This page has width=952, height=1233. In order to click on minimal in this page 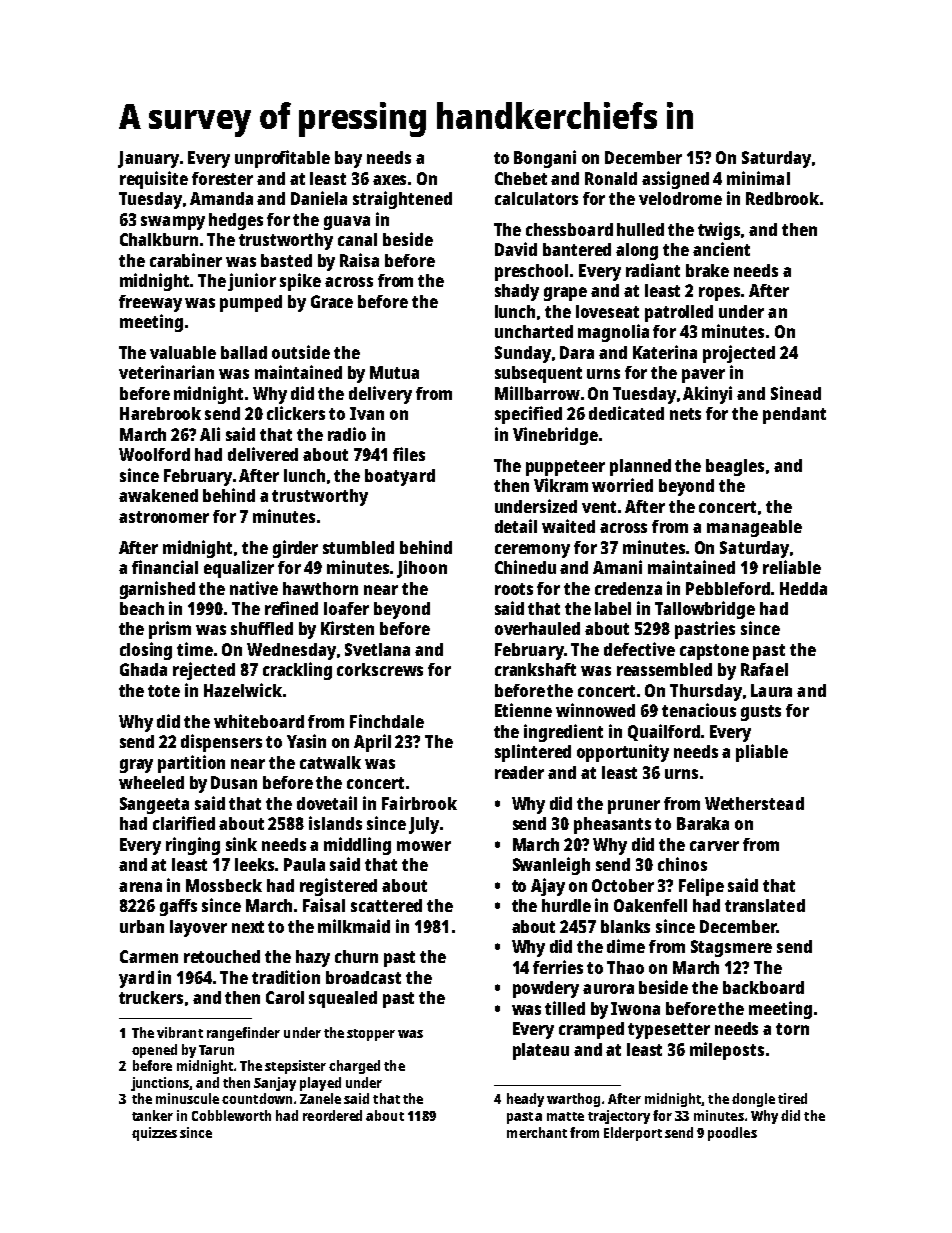, I will do `click(758, 178)`.
